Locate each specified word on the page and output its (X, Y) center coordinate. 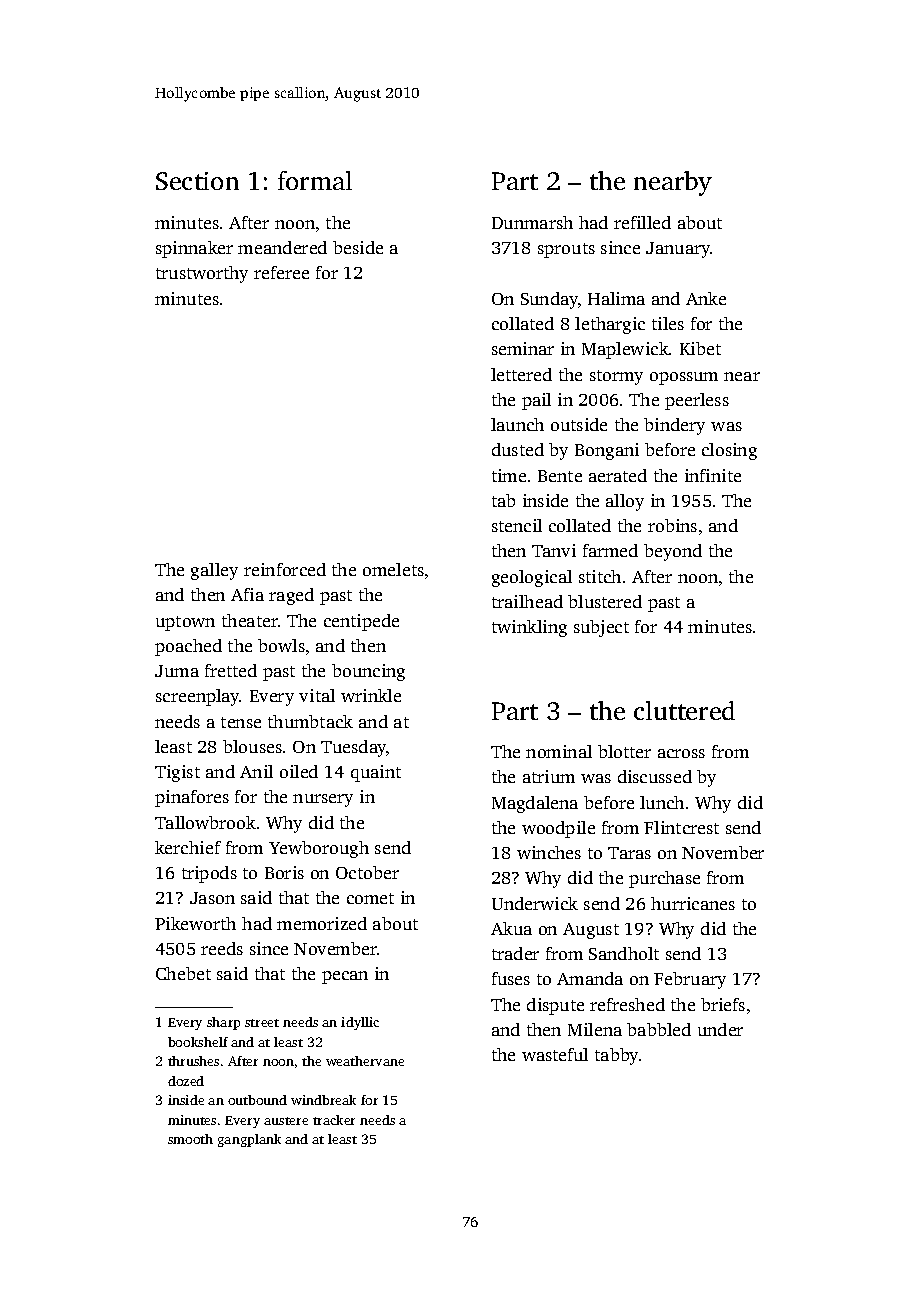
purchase (664, 879)
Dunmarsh (532, 222)
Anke (706, 298)
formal (315, 180)
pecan (345, 977)
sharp (223, 1023)
